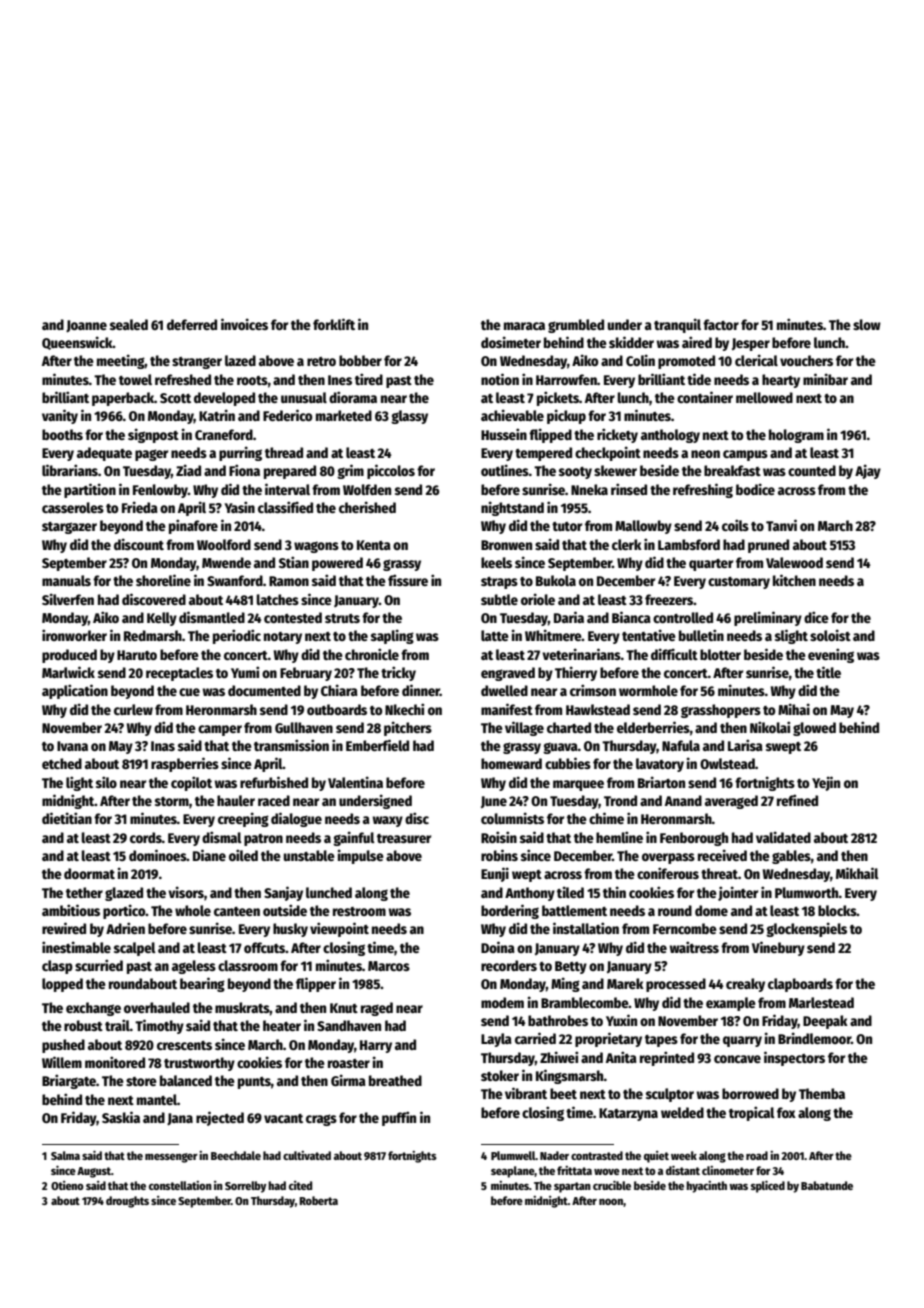 This screenshot has width=924, height=1308. I want to click on overhauled, so click(157, 1007).
